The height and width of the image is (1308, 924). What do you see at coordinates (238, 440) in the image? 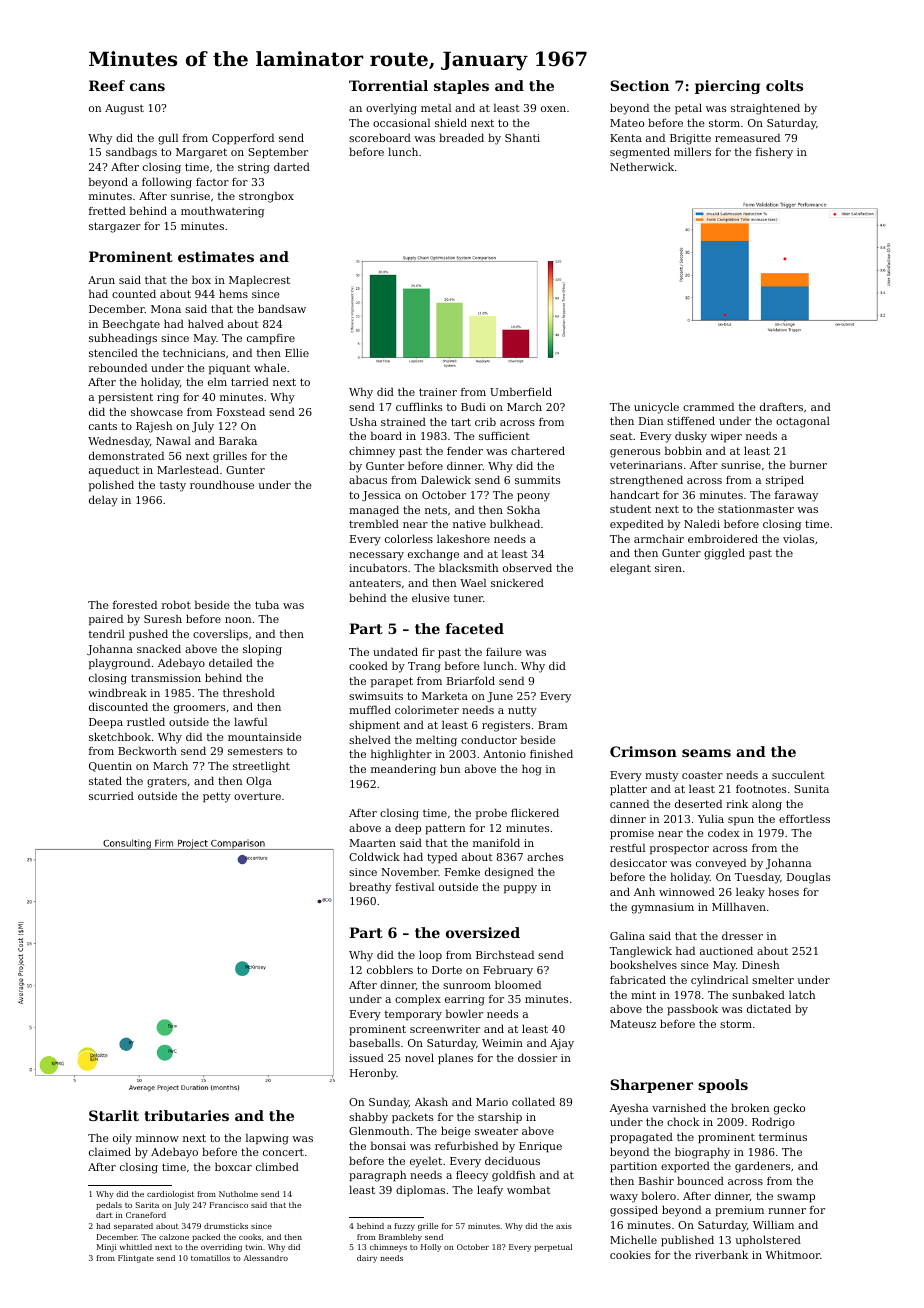
I see `Baraka` at bounding box center [238, 440].
